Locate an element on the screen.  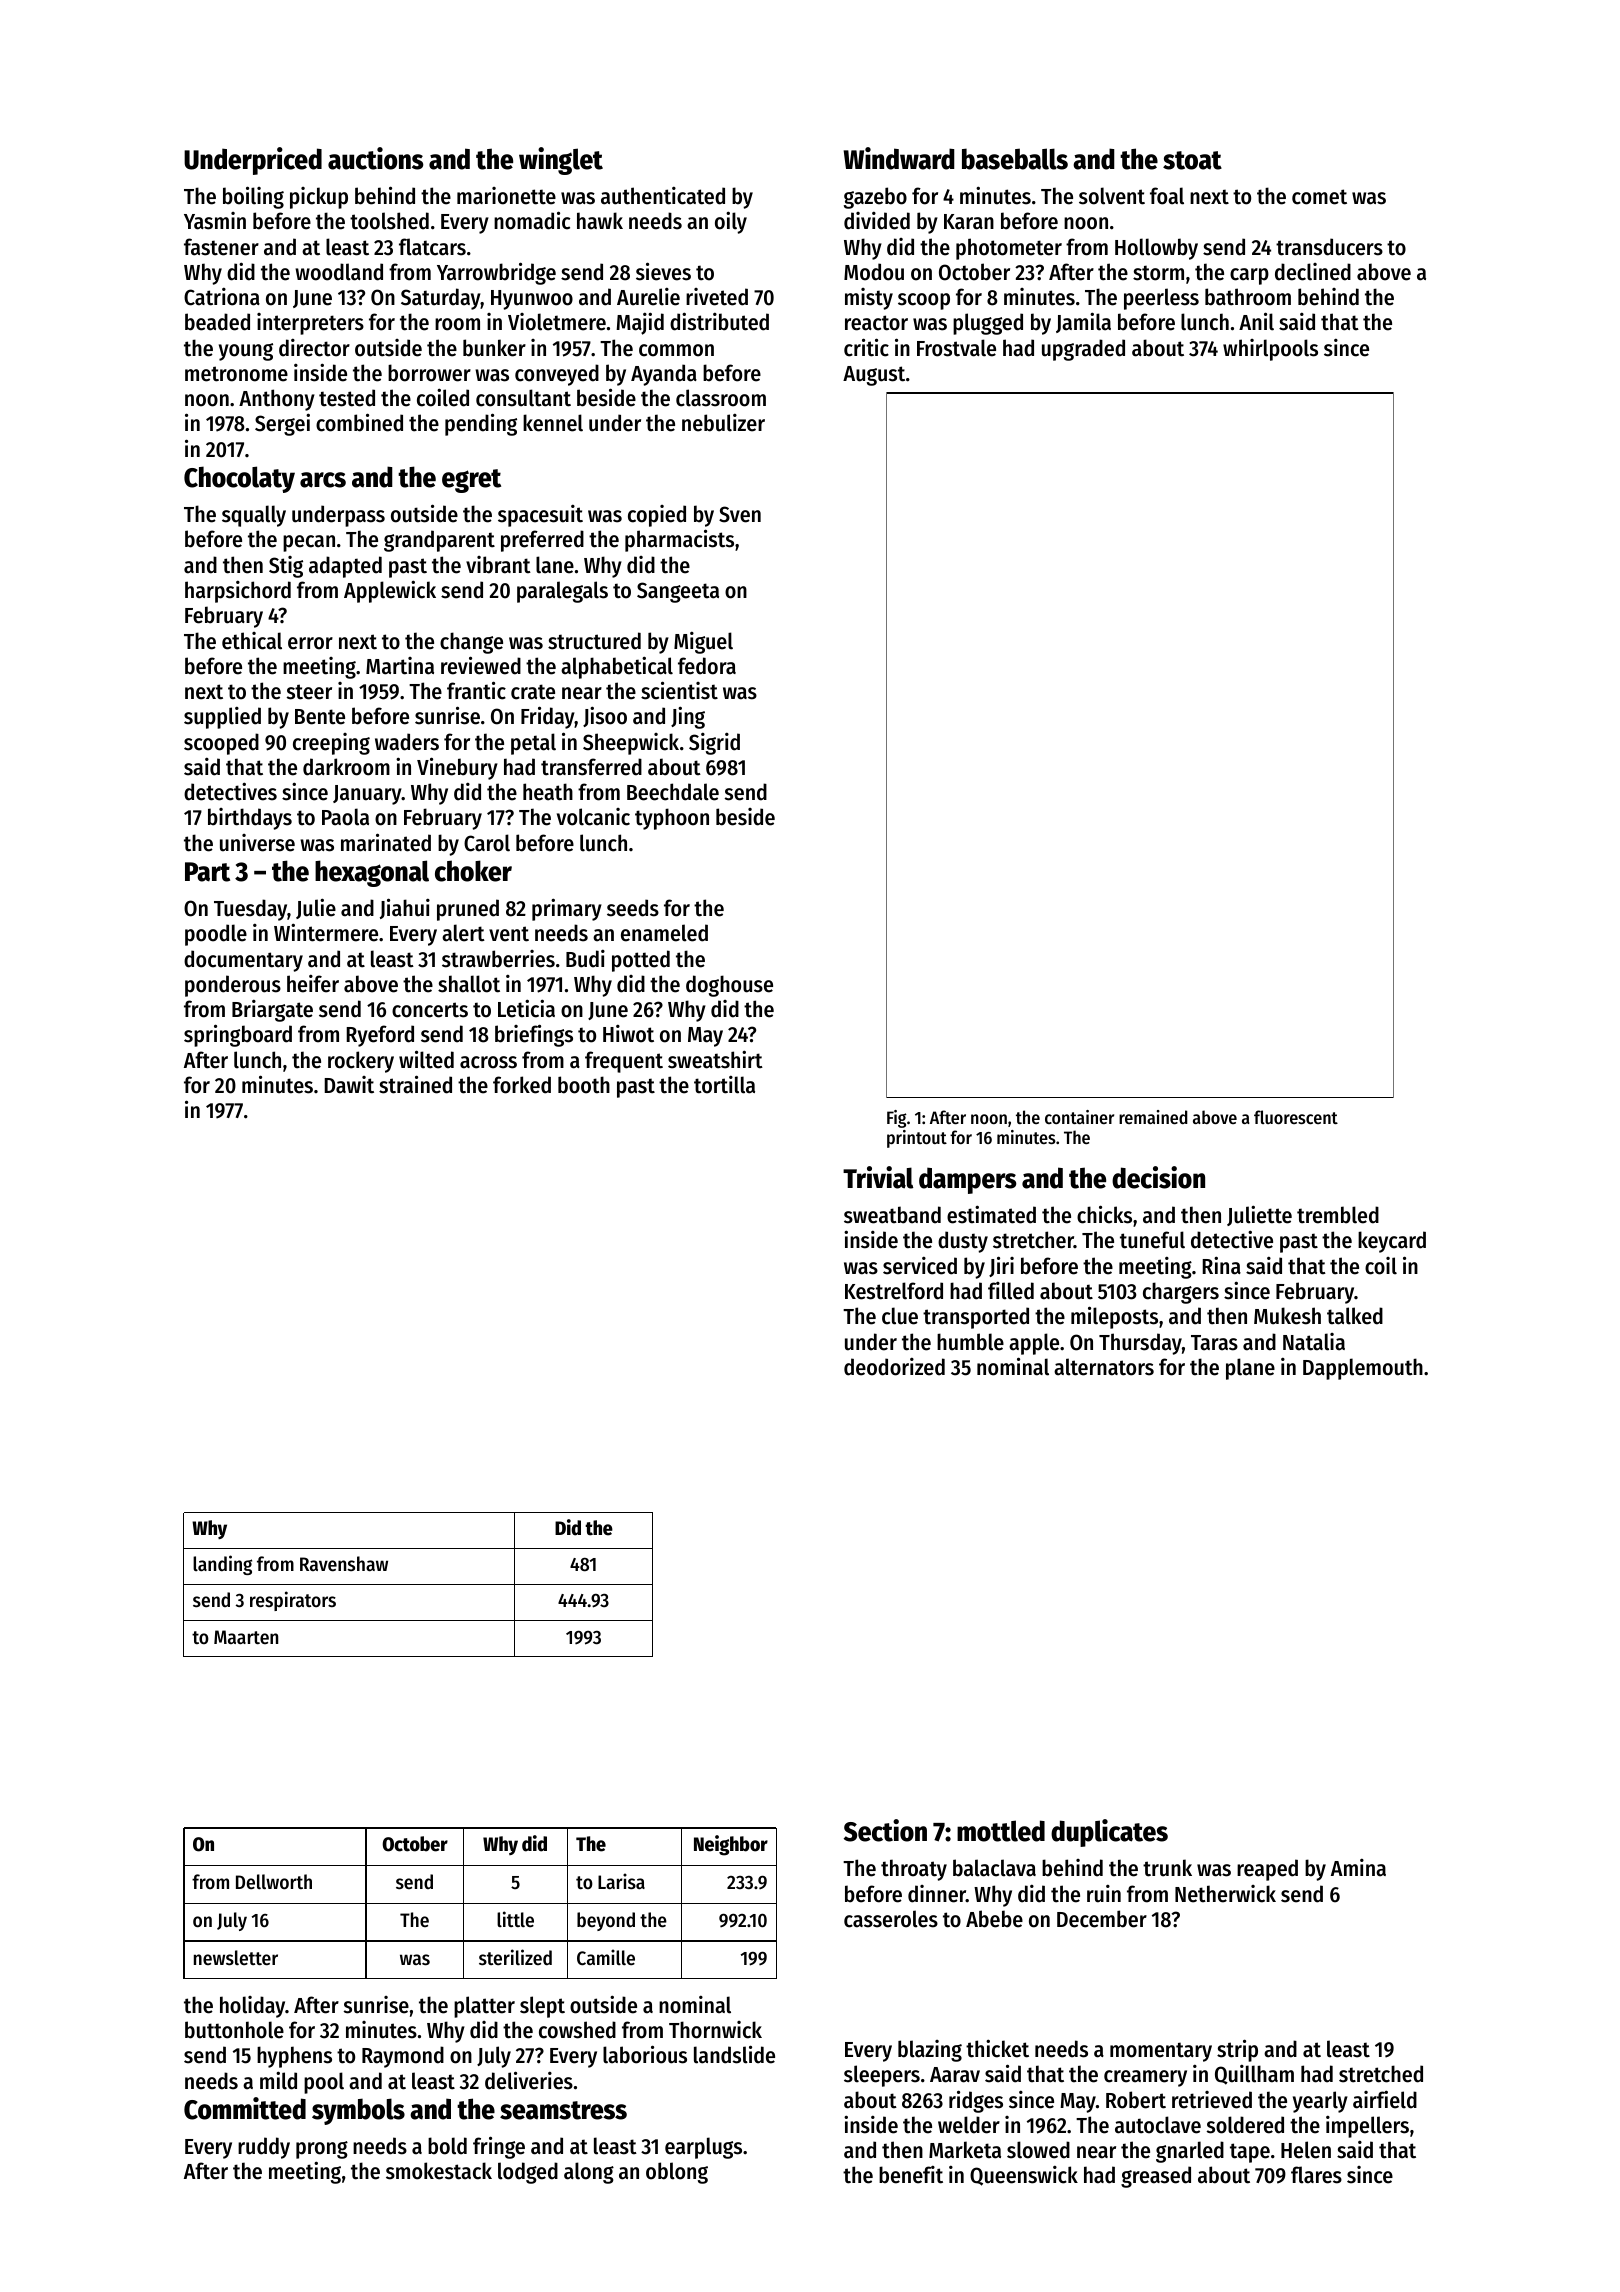
August is located at coordinates (874, 376).
